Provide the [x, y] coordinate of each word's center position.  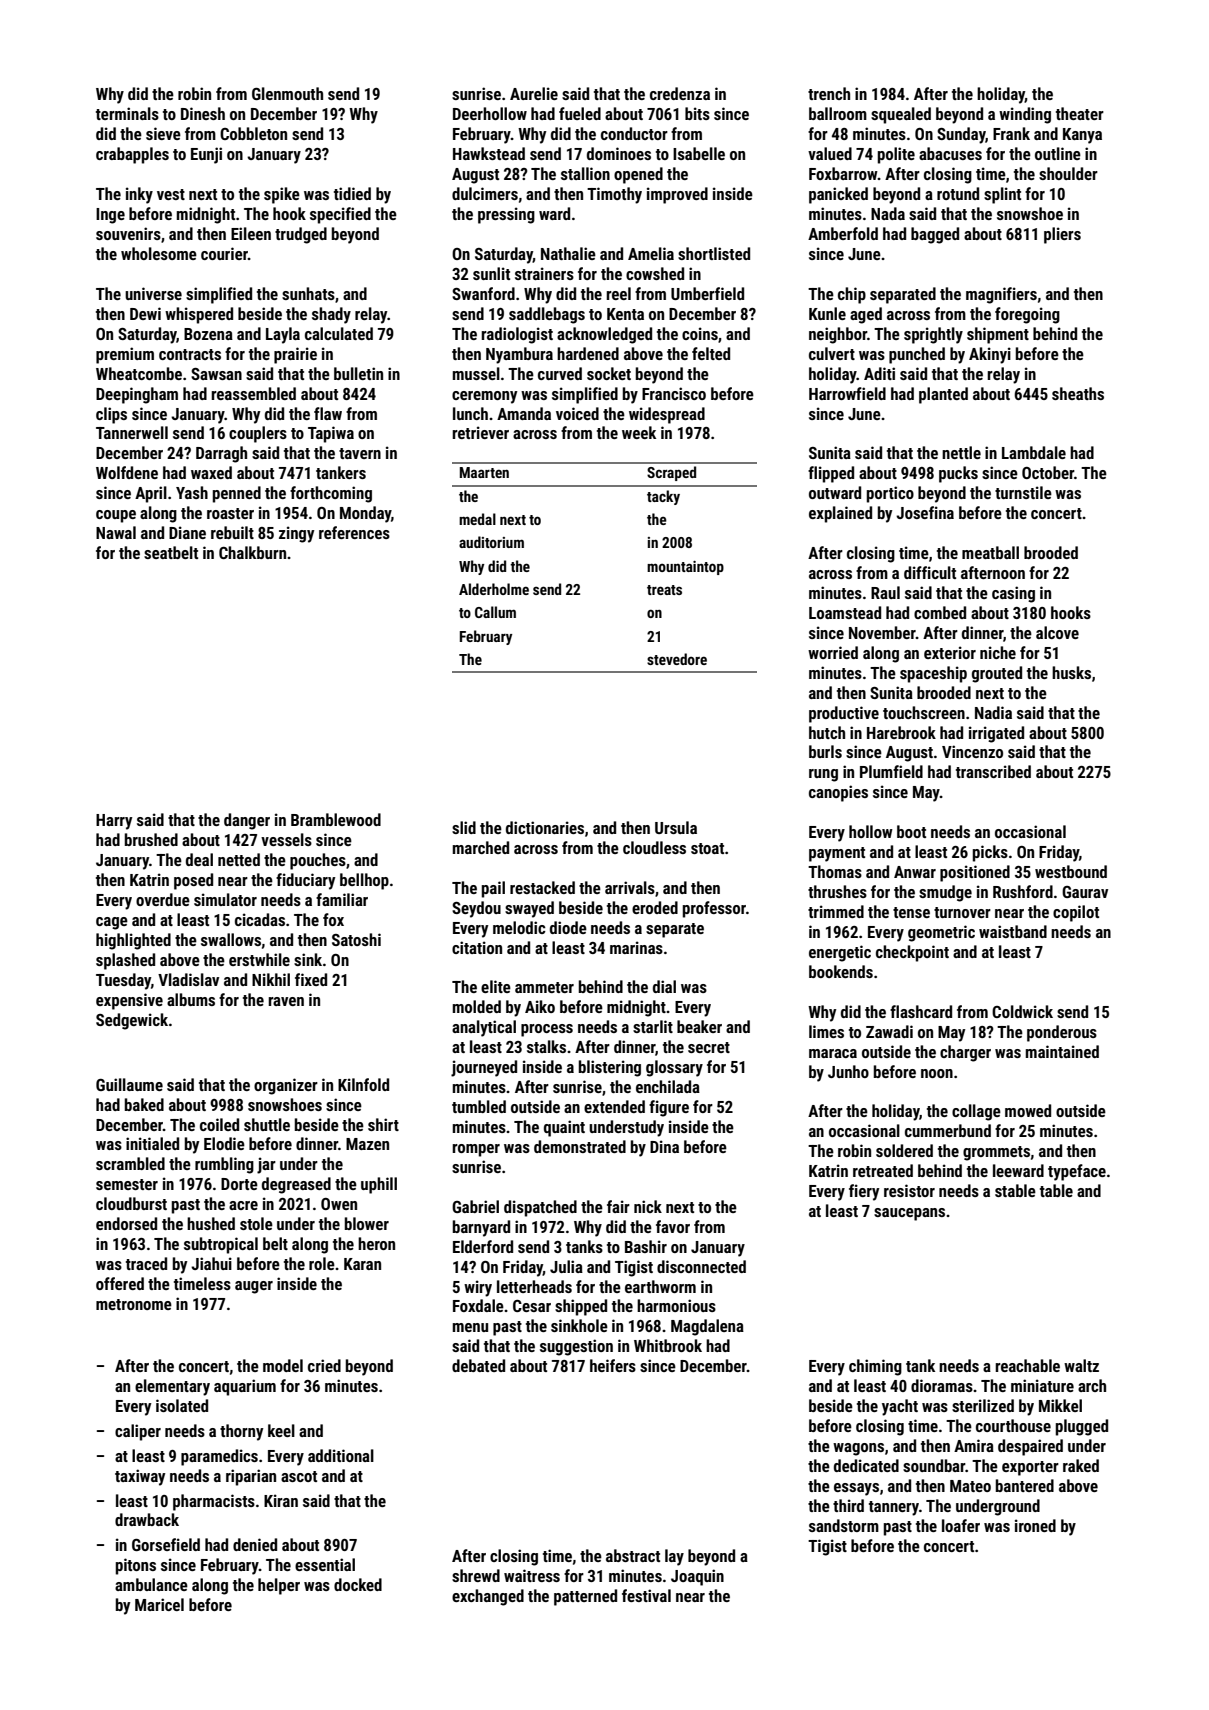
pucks [958, 474]
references [354, 532]
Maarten [484, 472]
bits [697, 113]
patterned [585, 1597]
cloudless [654, 847]
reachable [1027, 1365]
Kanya [1082, 136]
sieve [163, 133]
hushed [211, 1223]
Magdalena [707, 1327]
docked [358, 1584]
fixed [311, 979]
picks [990, 853]
